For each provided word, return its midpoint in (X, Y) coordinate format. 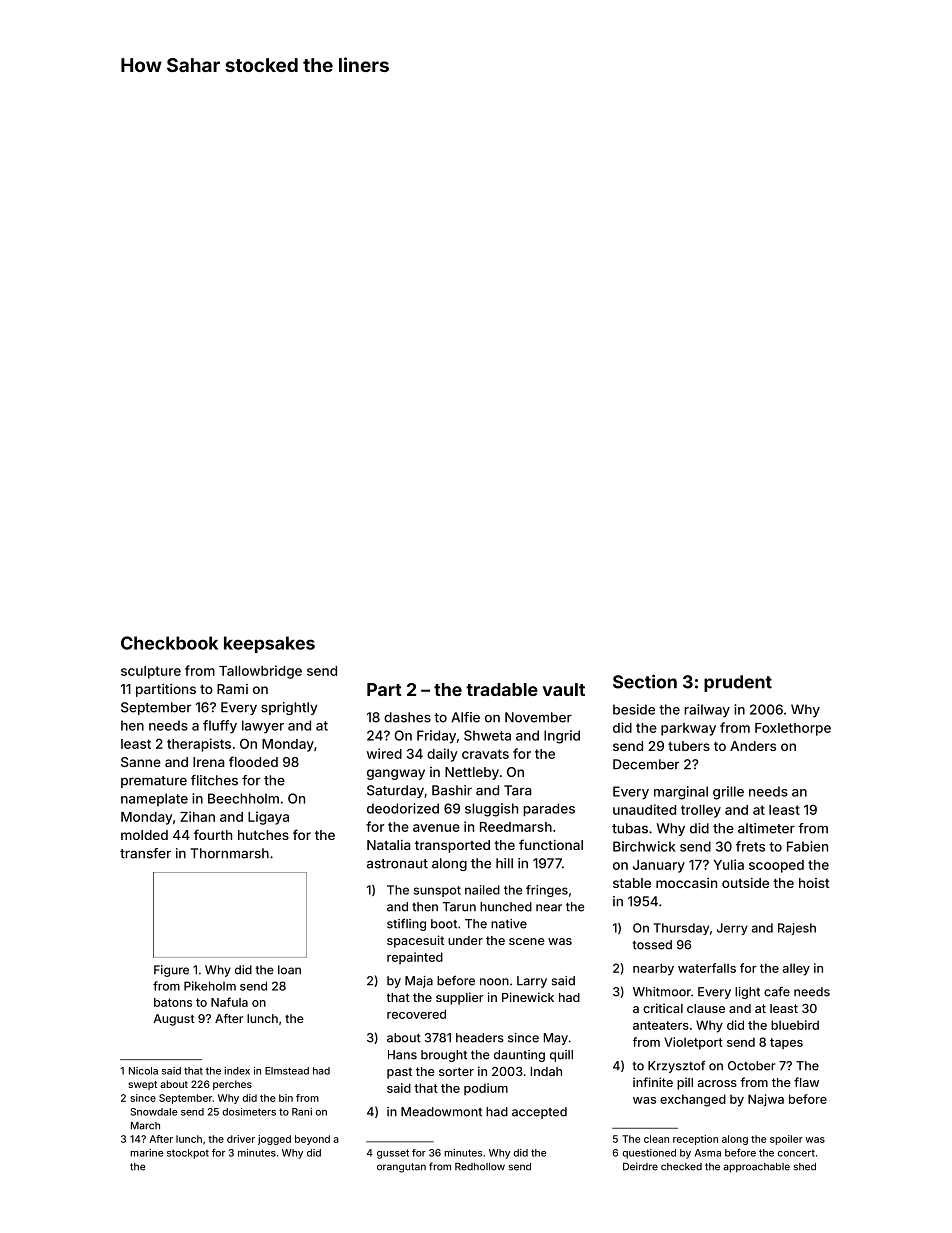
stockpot (188, 1154)
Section (645, 681)
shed (804, 1167)
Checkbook (169, 643)
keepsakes (269, 644)
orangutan (401, 1168)
